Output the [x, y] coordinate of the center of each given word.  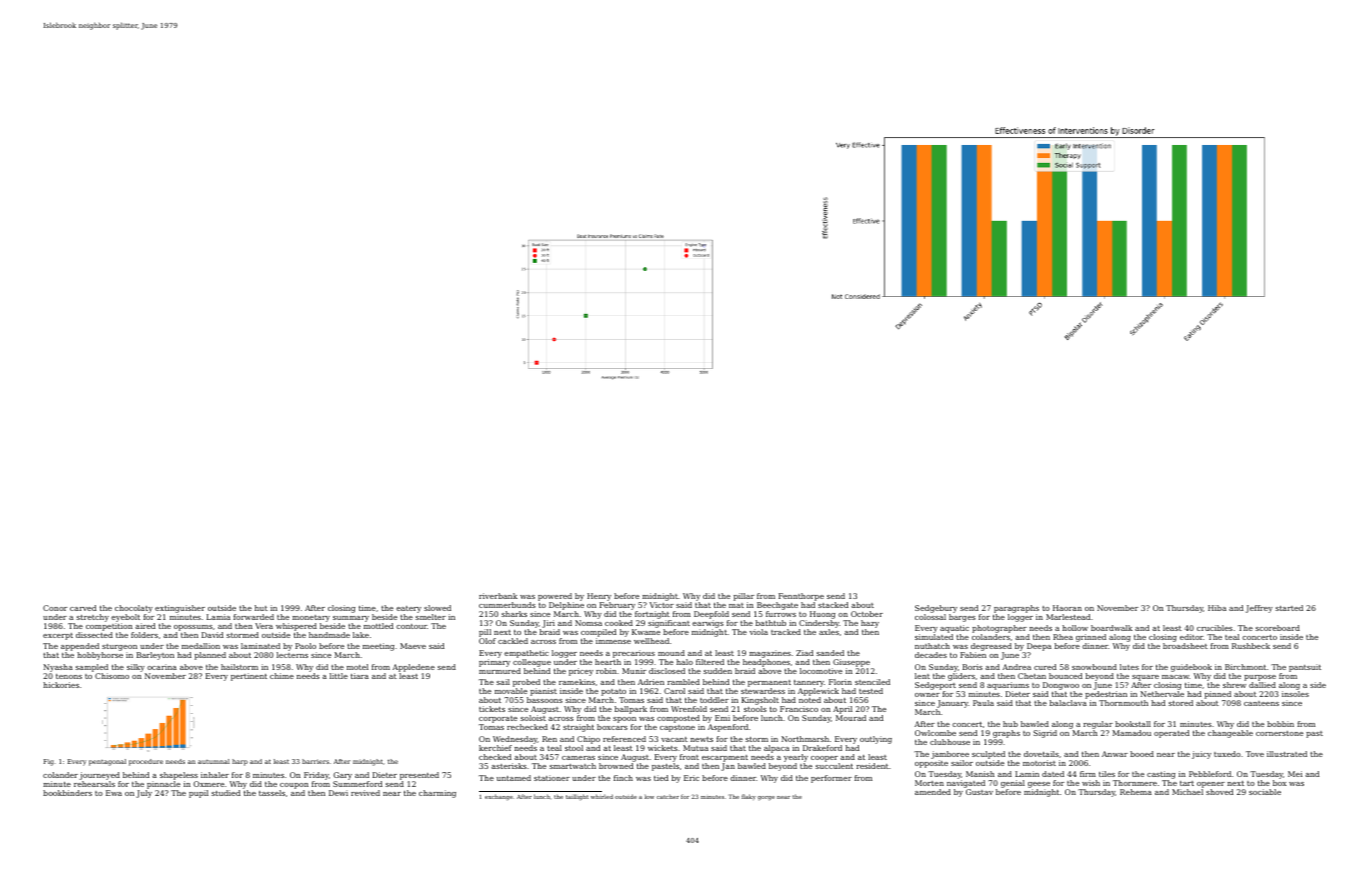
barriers [315, 761]
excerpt [58, 636]
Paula [983, 703]
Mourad [851, 718]
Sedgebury [936, 609]
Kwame [646, 632]
